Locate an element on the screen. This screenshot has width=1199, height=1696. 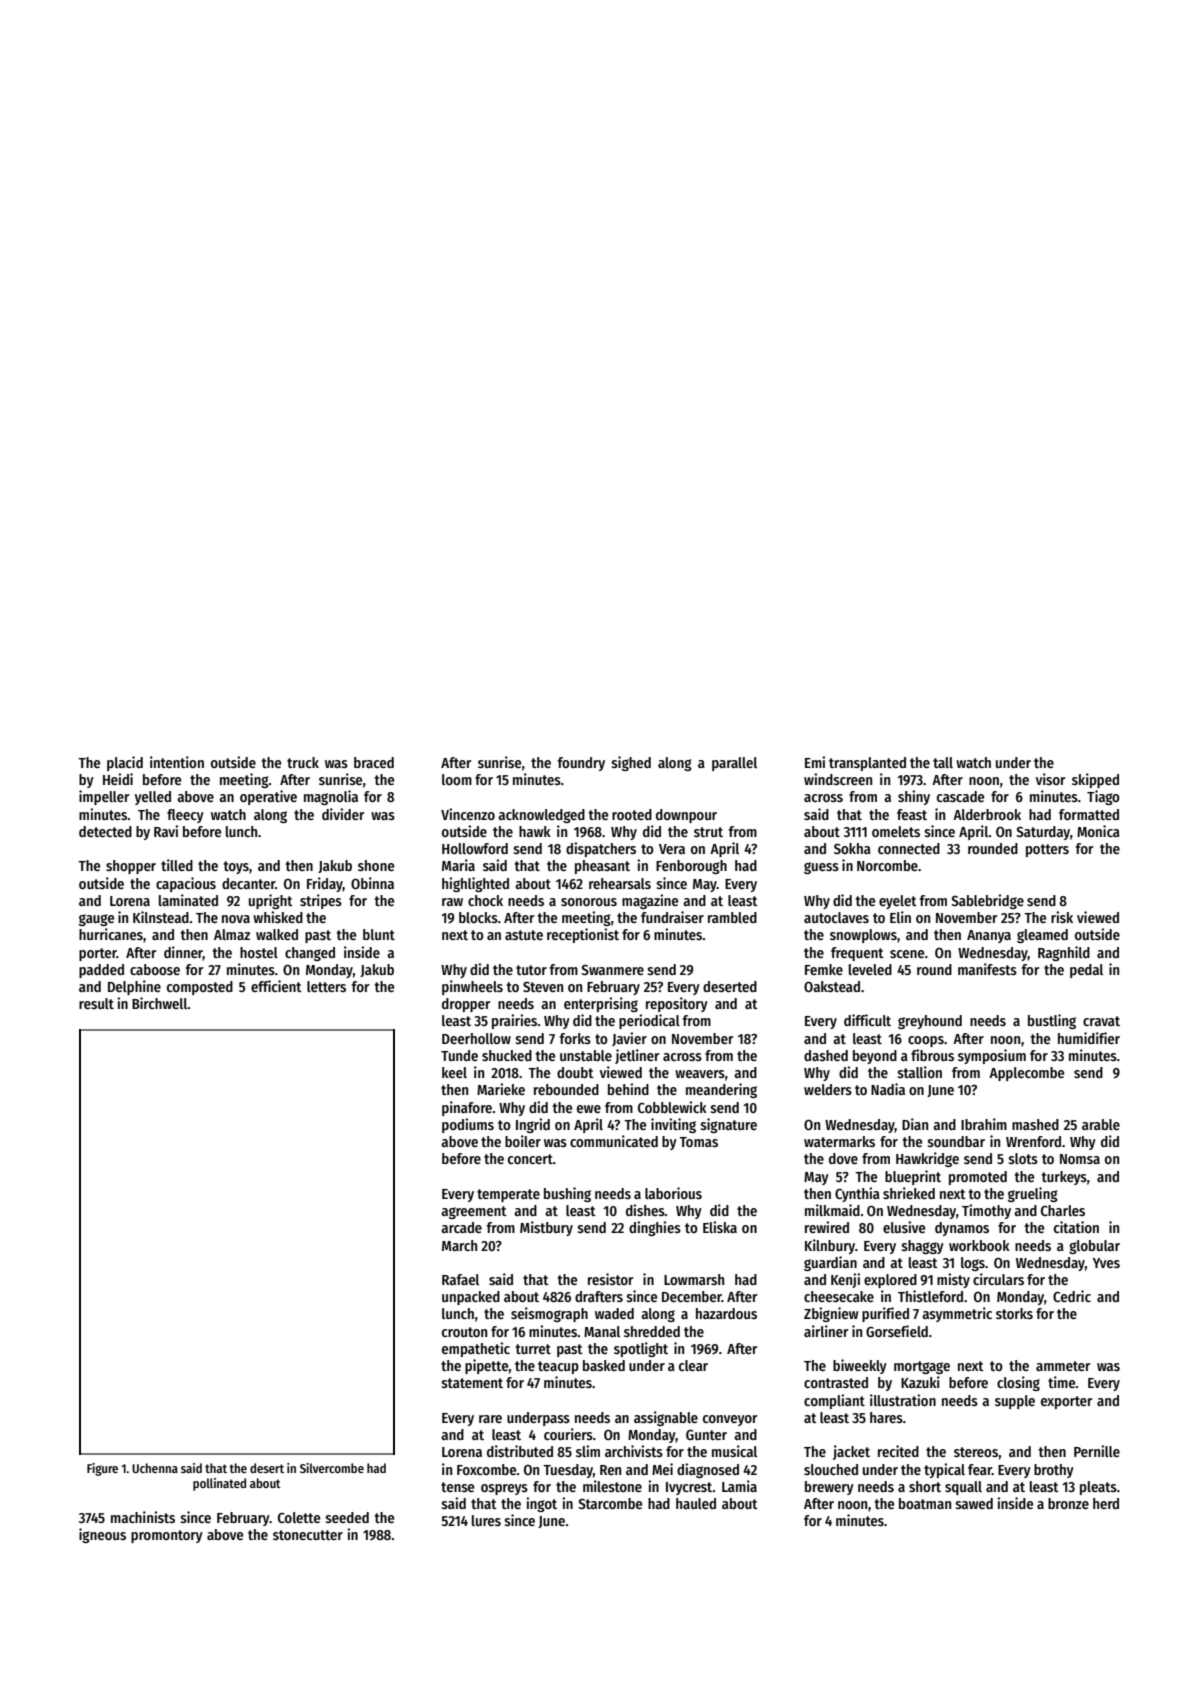
transplanted is located at coordinates (867, 764).
